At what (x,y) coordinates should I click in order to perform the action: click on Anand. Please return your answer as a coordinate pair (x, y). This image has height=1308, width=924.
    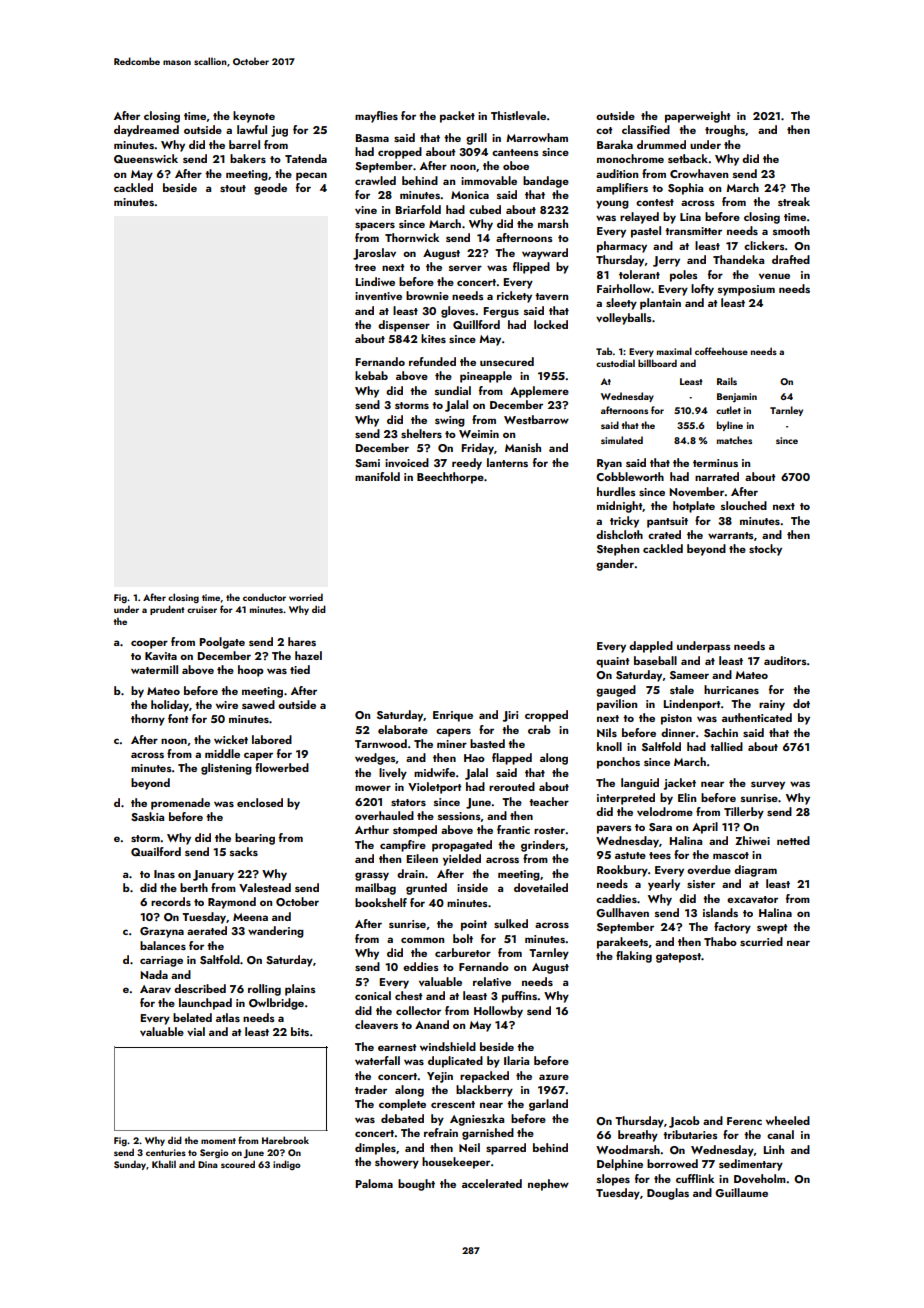
    Looking at the image, I should click on (432, 1024).
